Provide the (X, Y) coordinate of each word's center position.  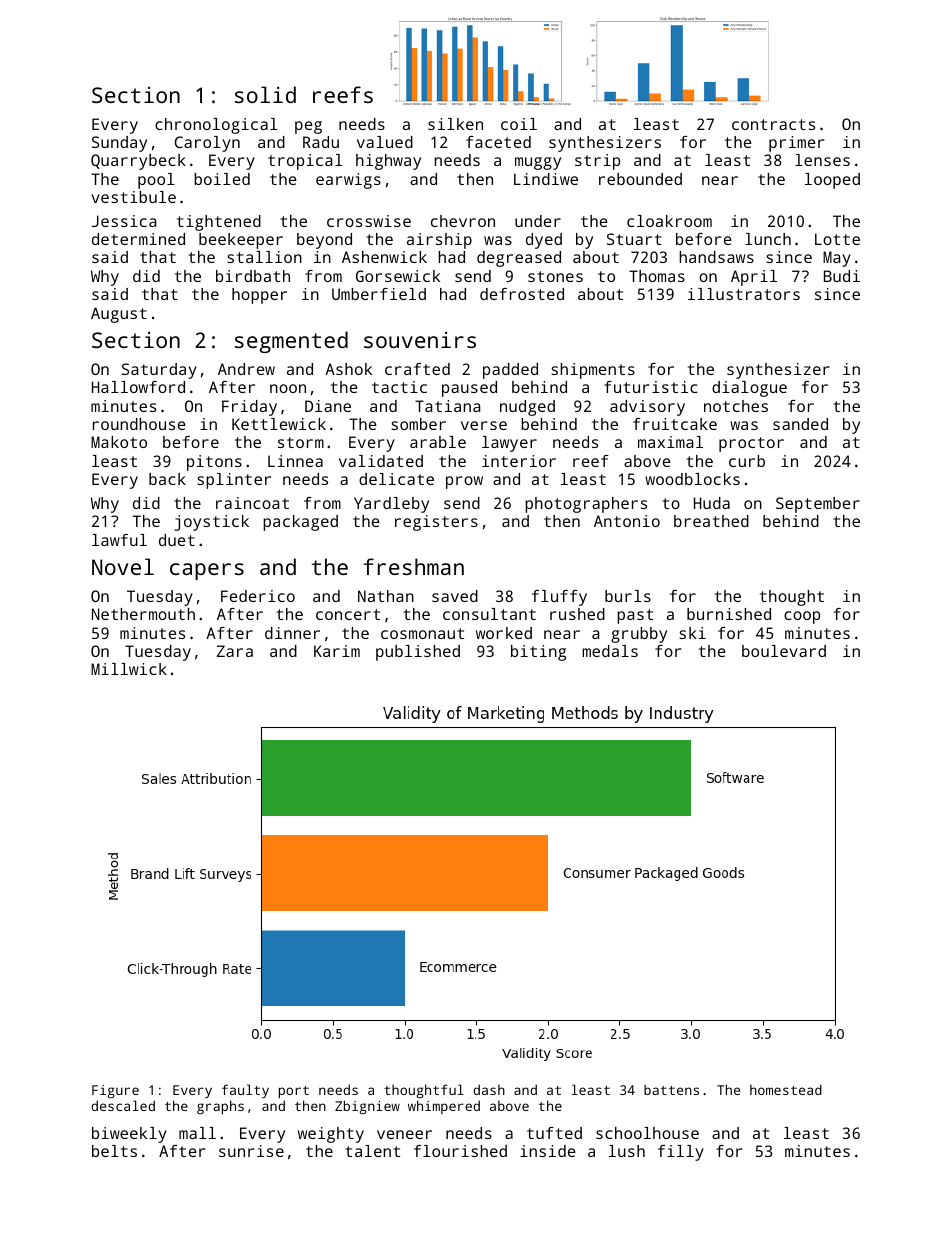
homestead (786, 1089)
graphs (220, 1107)
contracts (773, 124)
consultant (489, 614)
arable (438, 442)
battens (671, 1090)
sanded (800, 424)
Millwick (129, 669)
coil (519, 124)
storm (301, 442)
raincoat (252, 503)
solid (265, 94)
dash (489, 1089)
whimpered (444, 1107)
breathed (711, 521)
